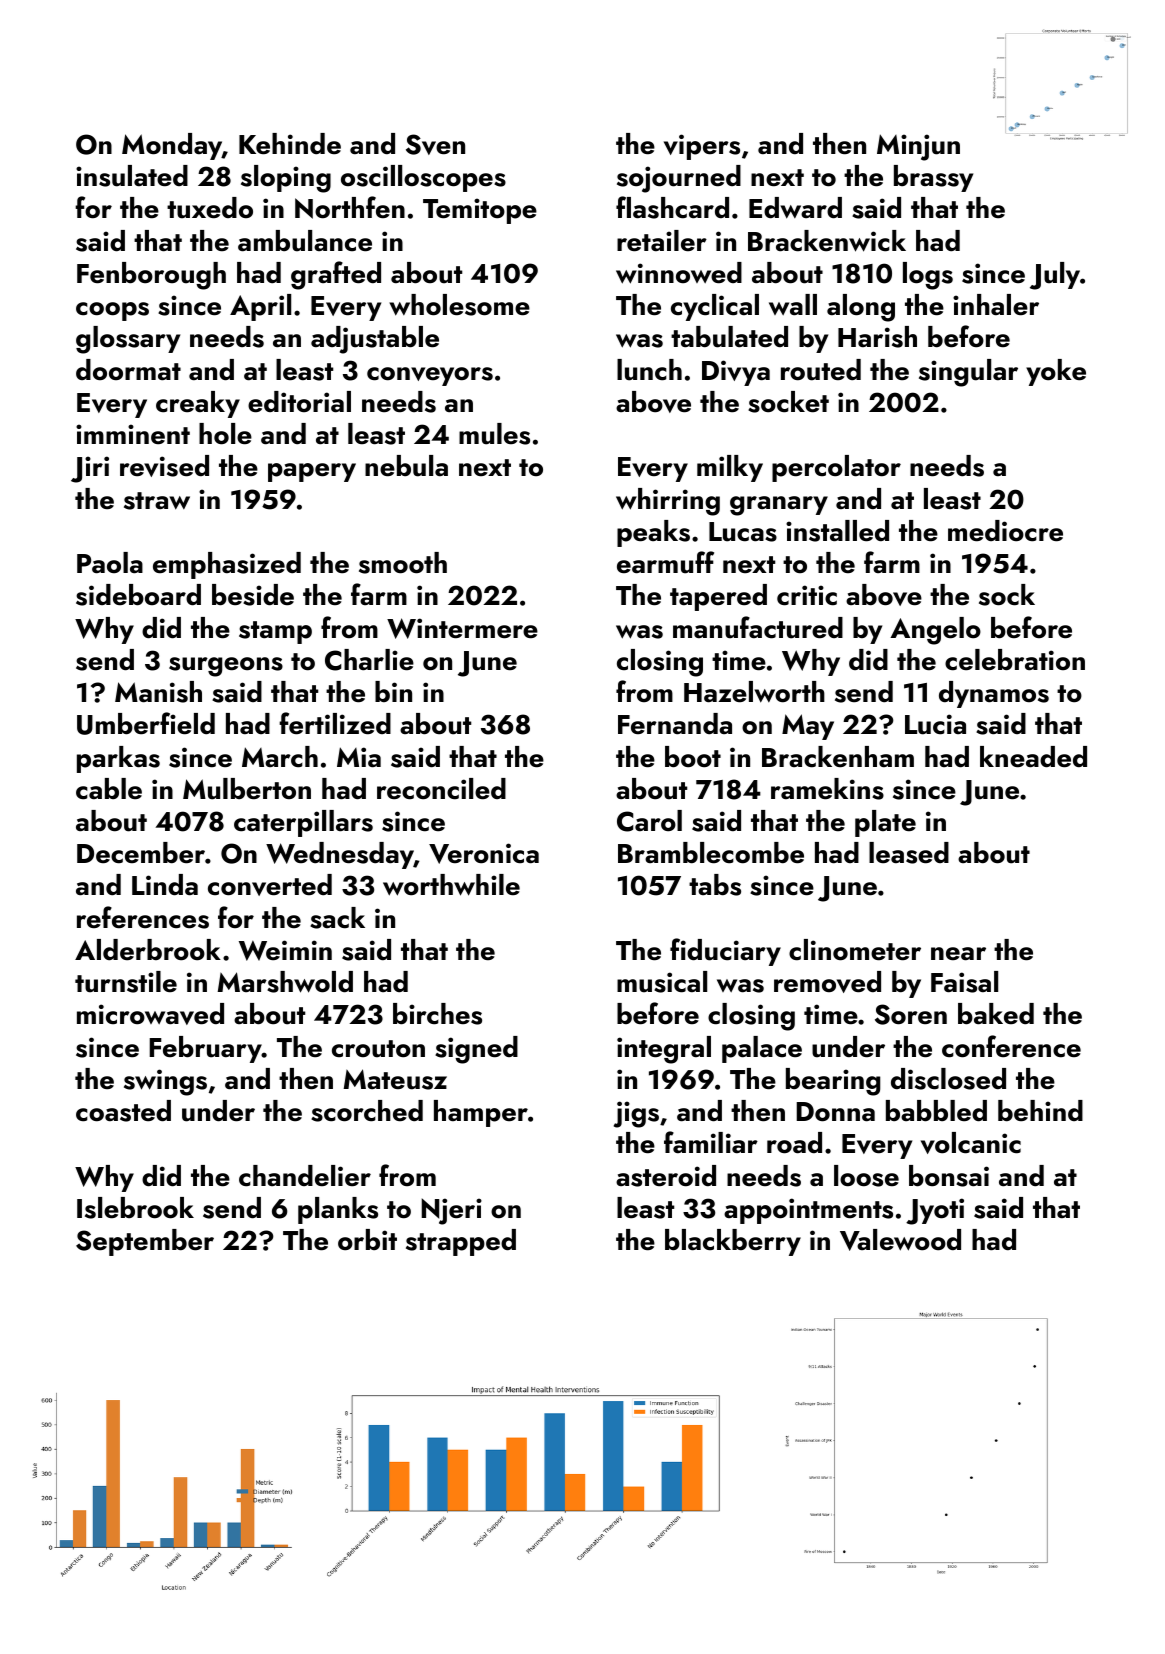 This document has width=1165, height=1654. I want to click on inhaler, so click(996, 305).
